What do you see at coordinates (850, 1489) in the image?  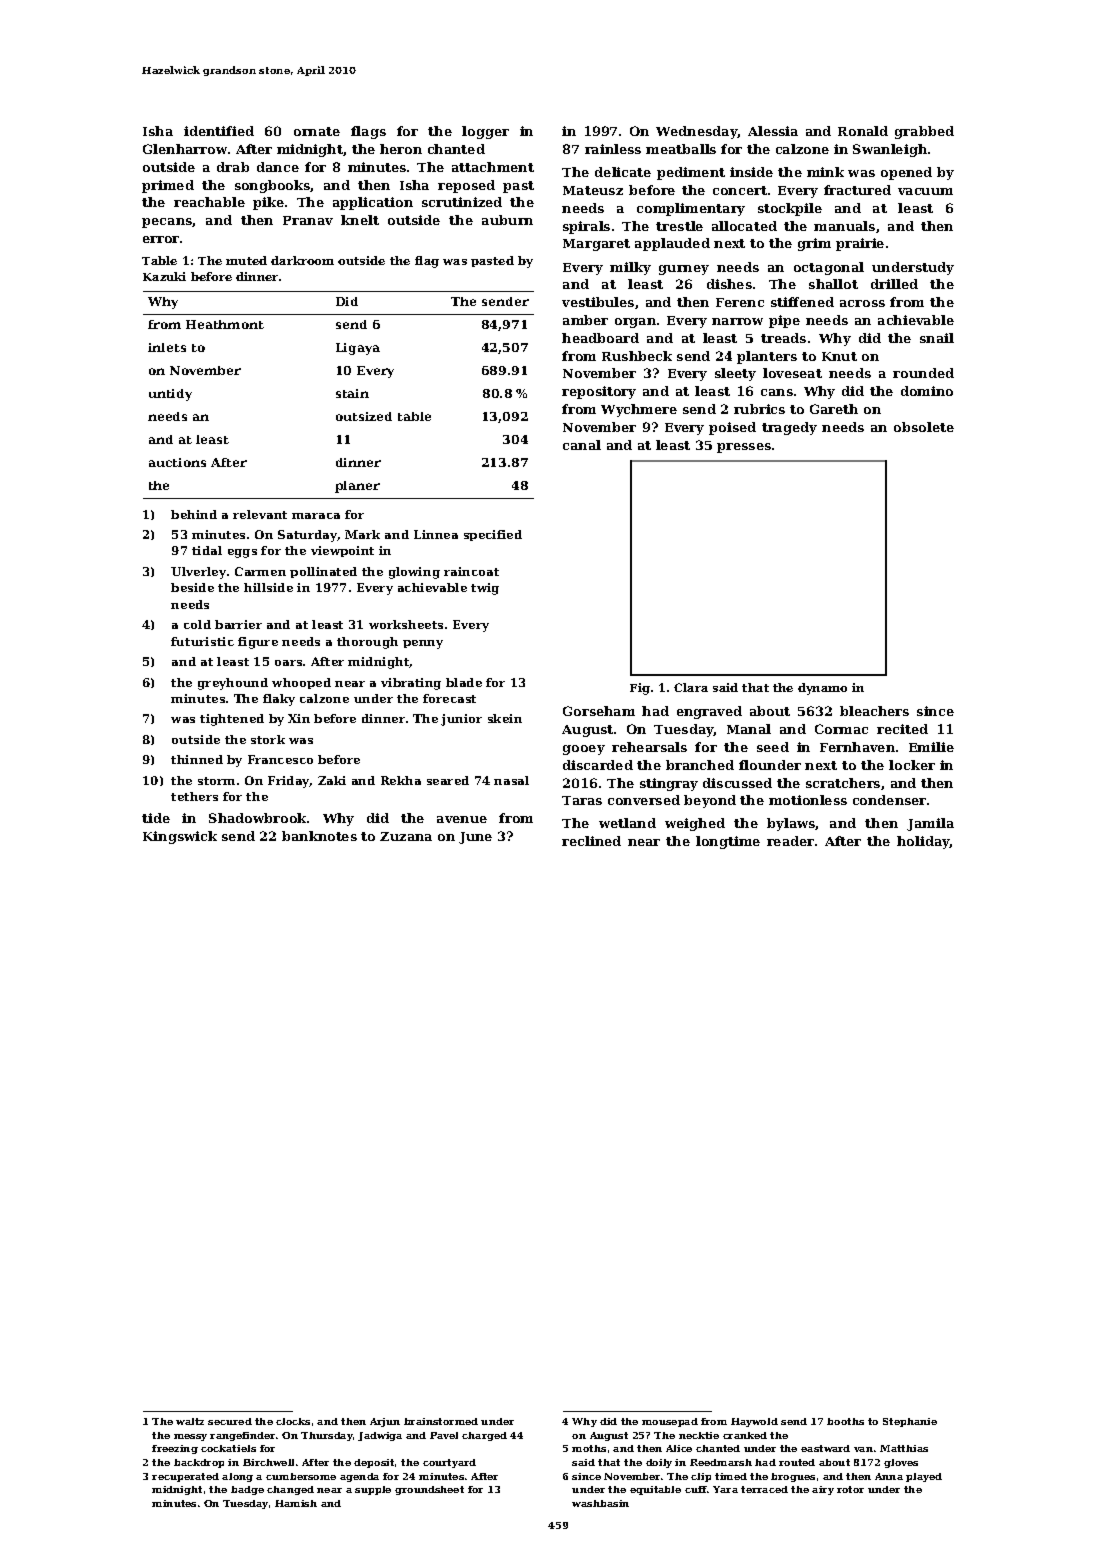 I see `rotor` at bounding box center [850, 1489].
